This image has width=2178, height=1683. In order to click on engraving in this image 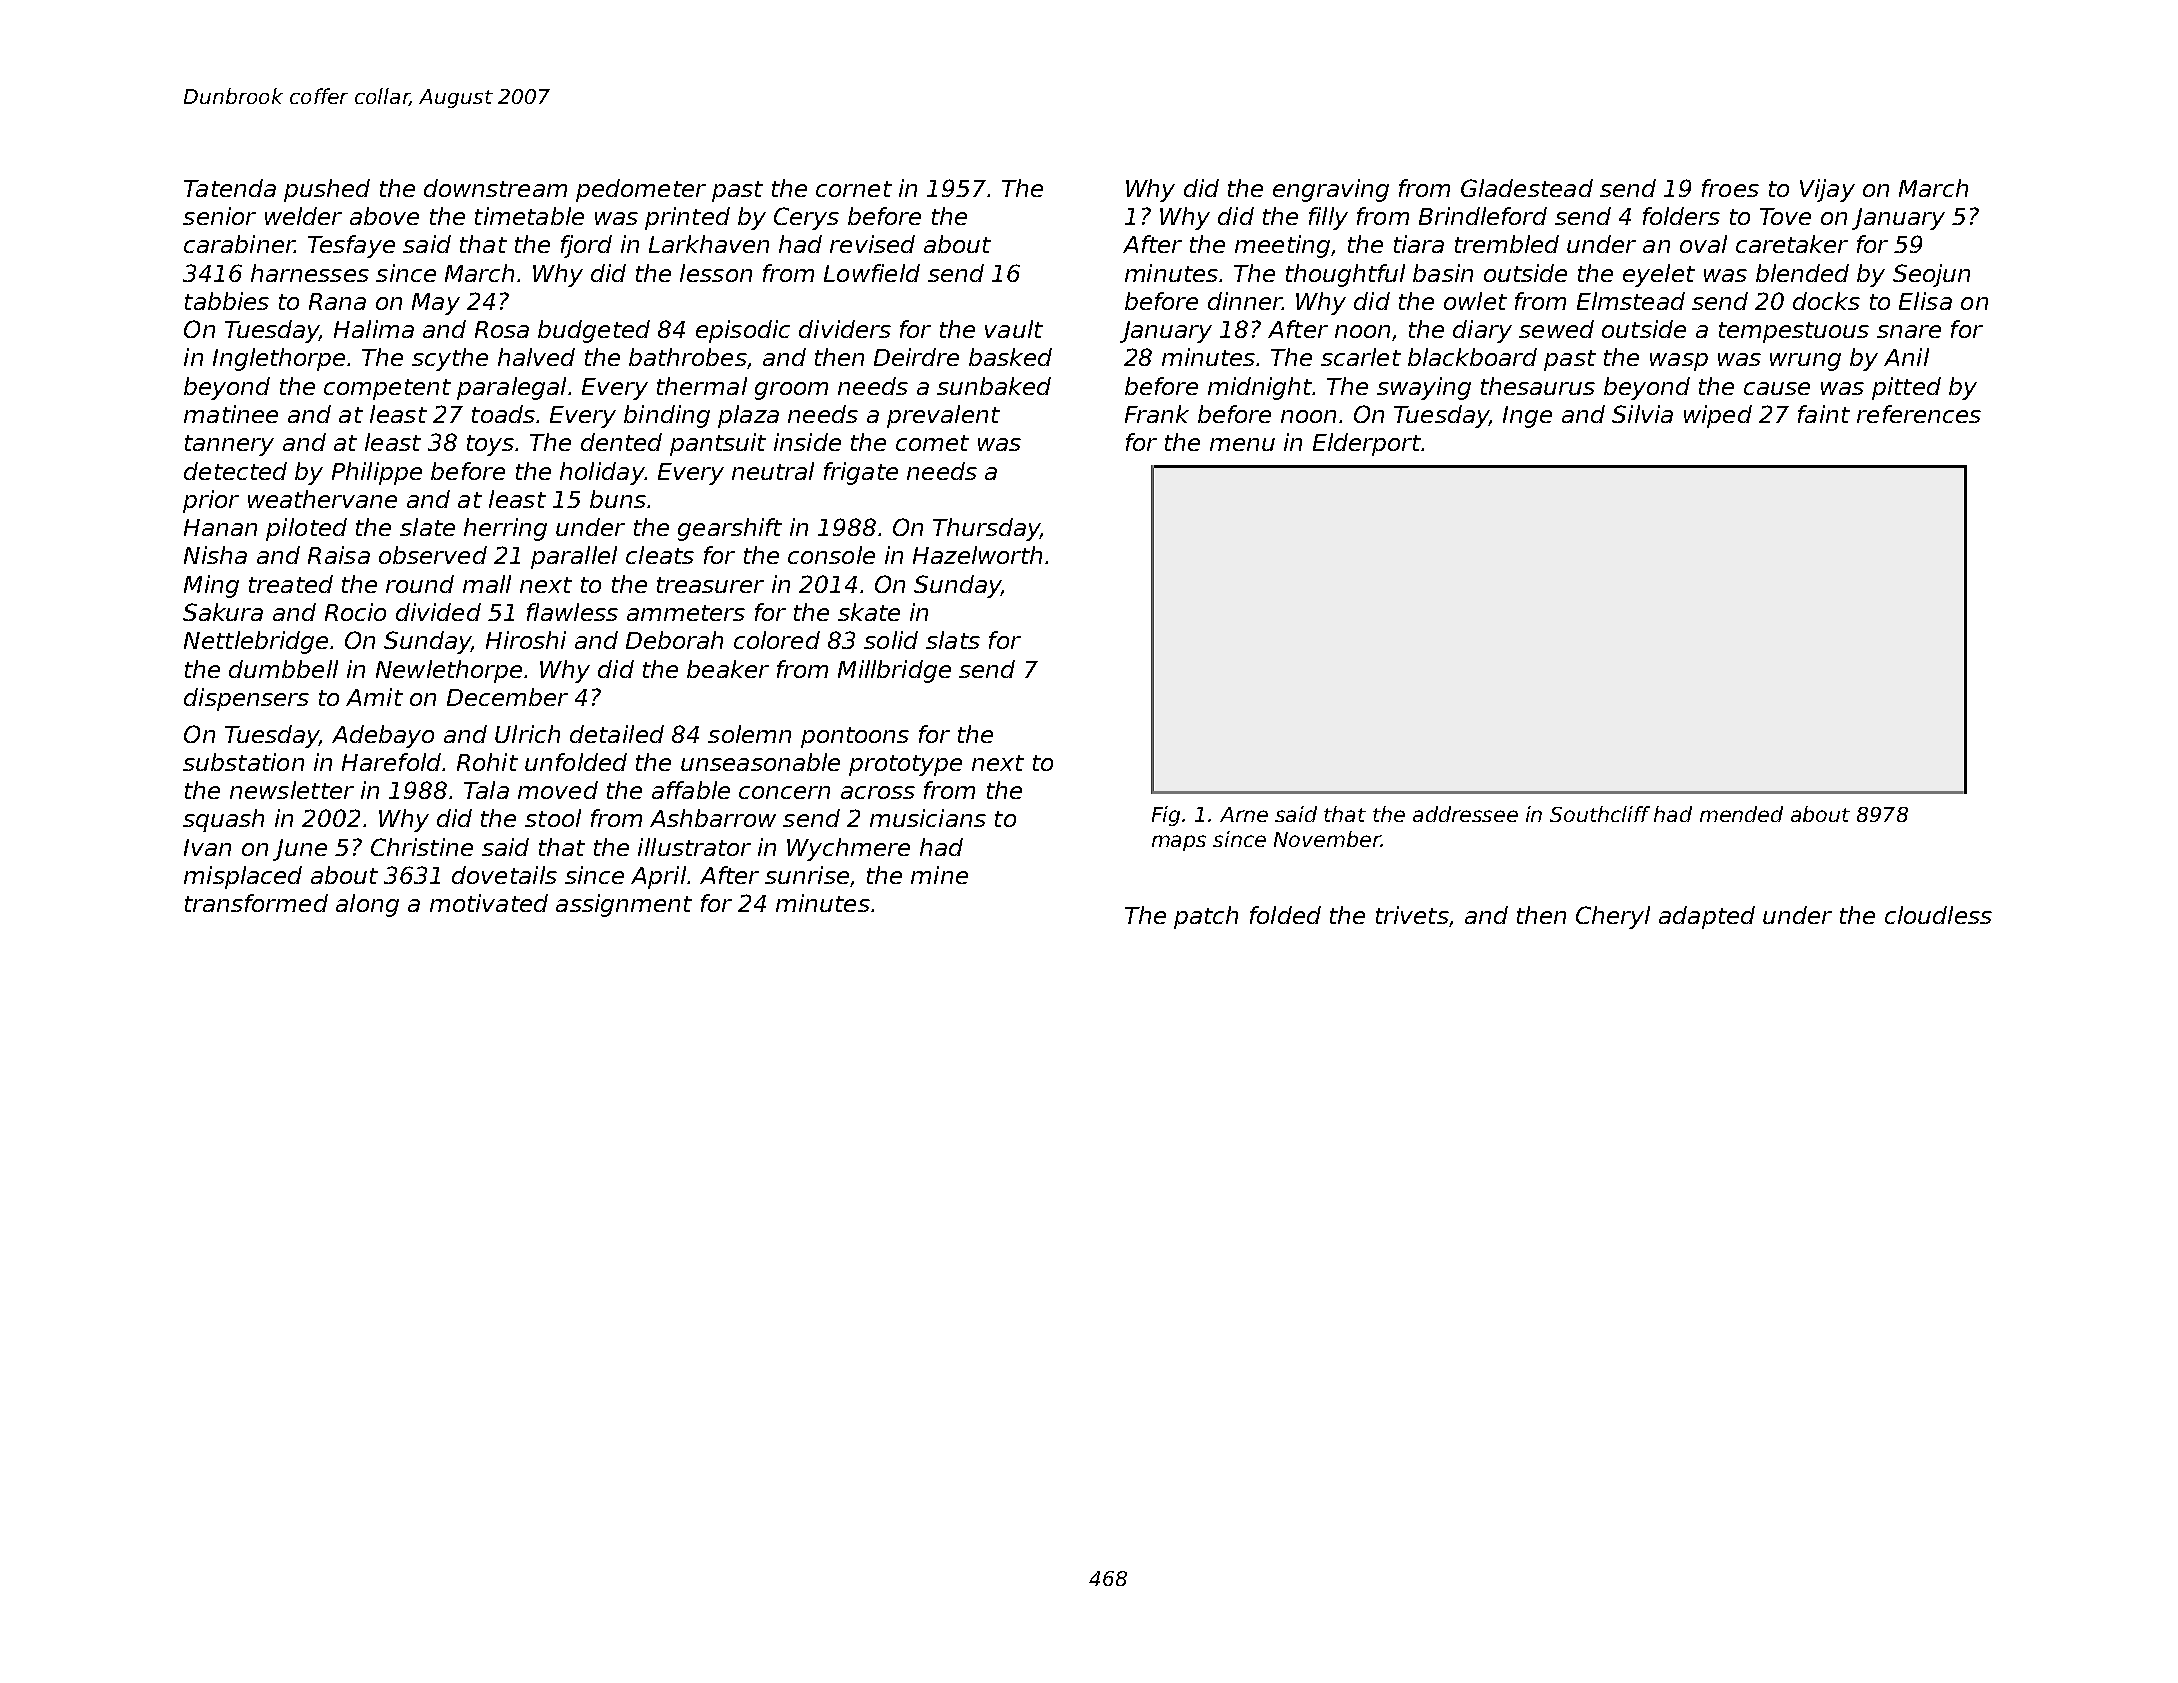, I will do `click(1331, 190)`.
